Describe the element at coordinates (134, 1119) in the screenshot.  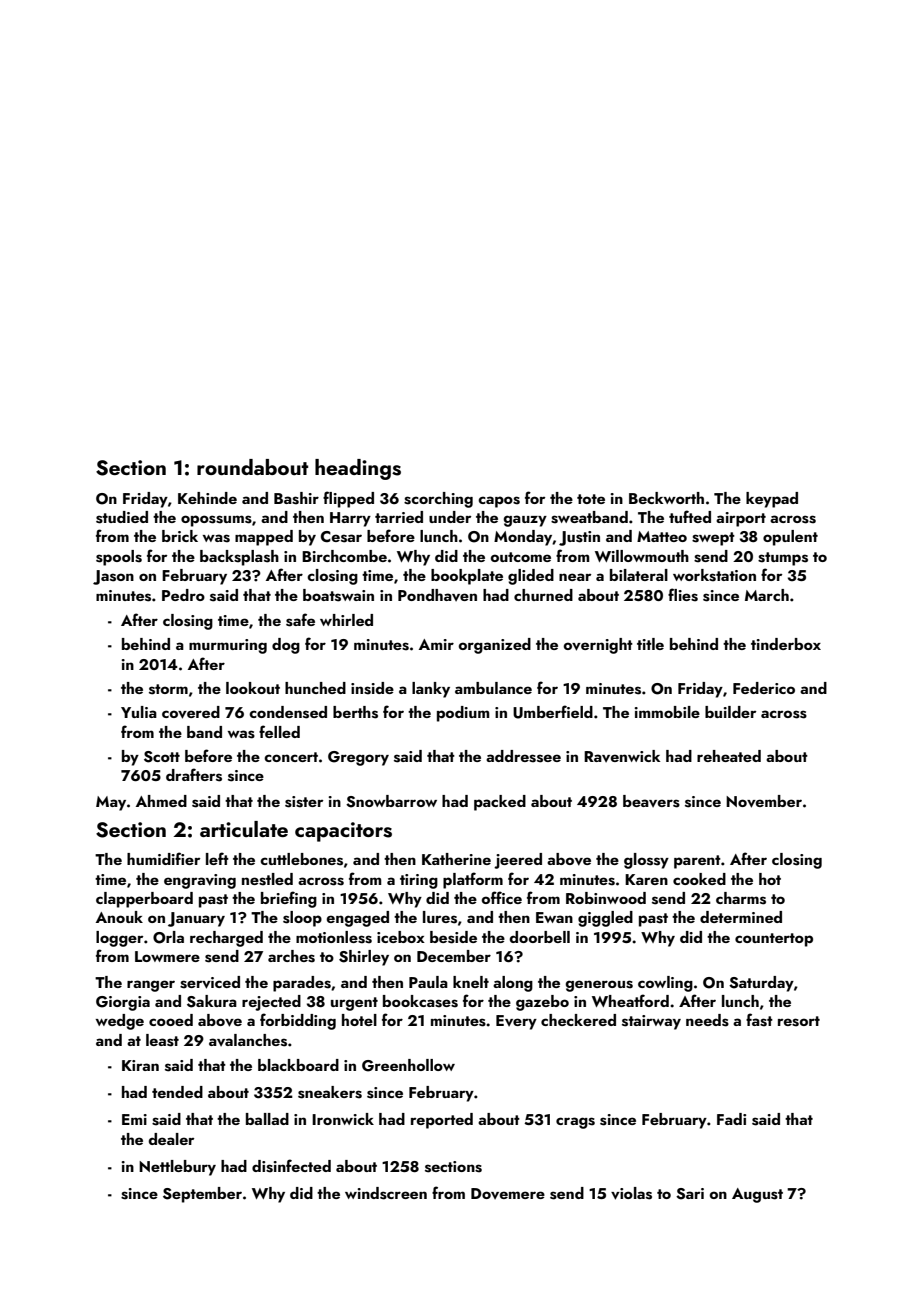
I see `Emi` at that location.
